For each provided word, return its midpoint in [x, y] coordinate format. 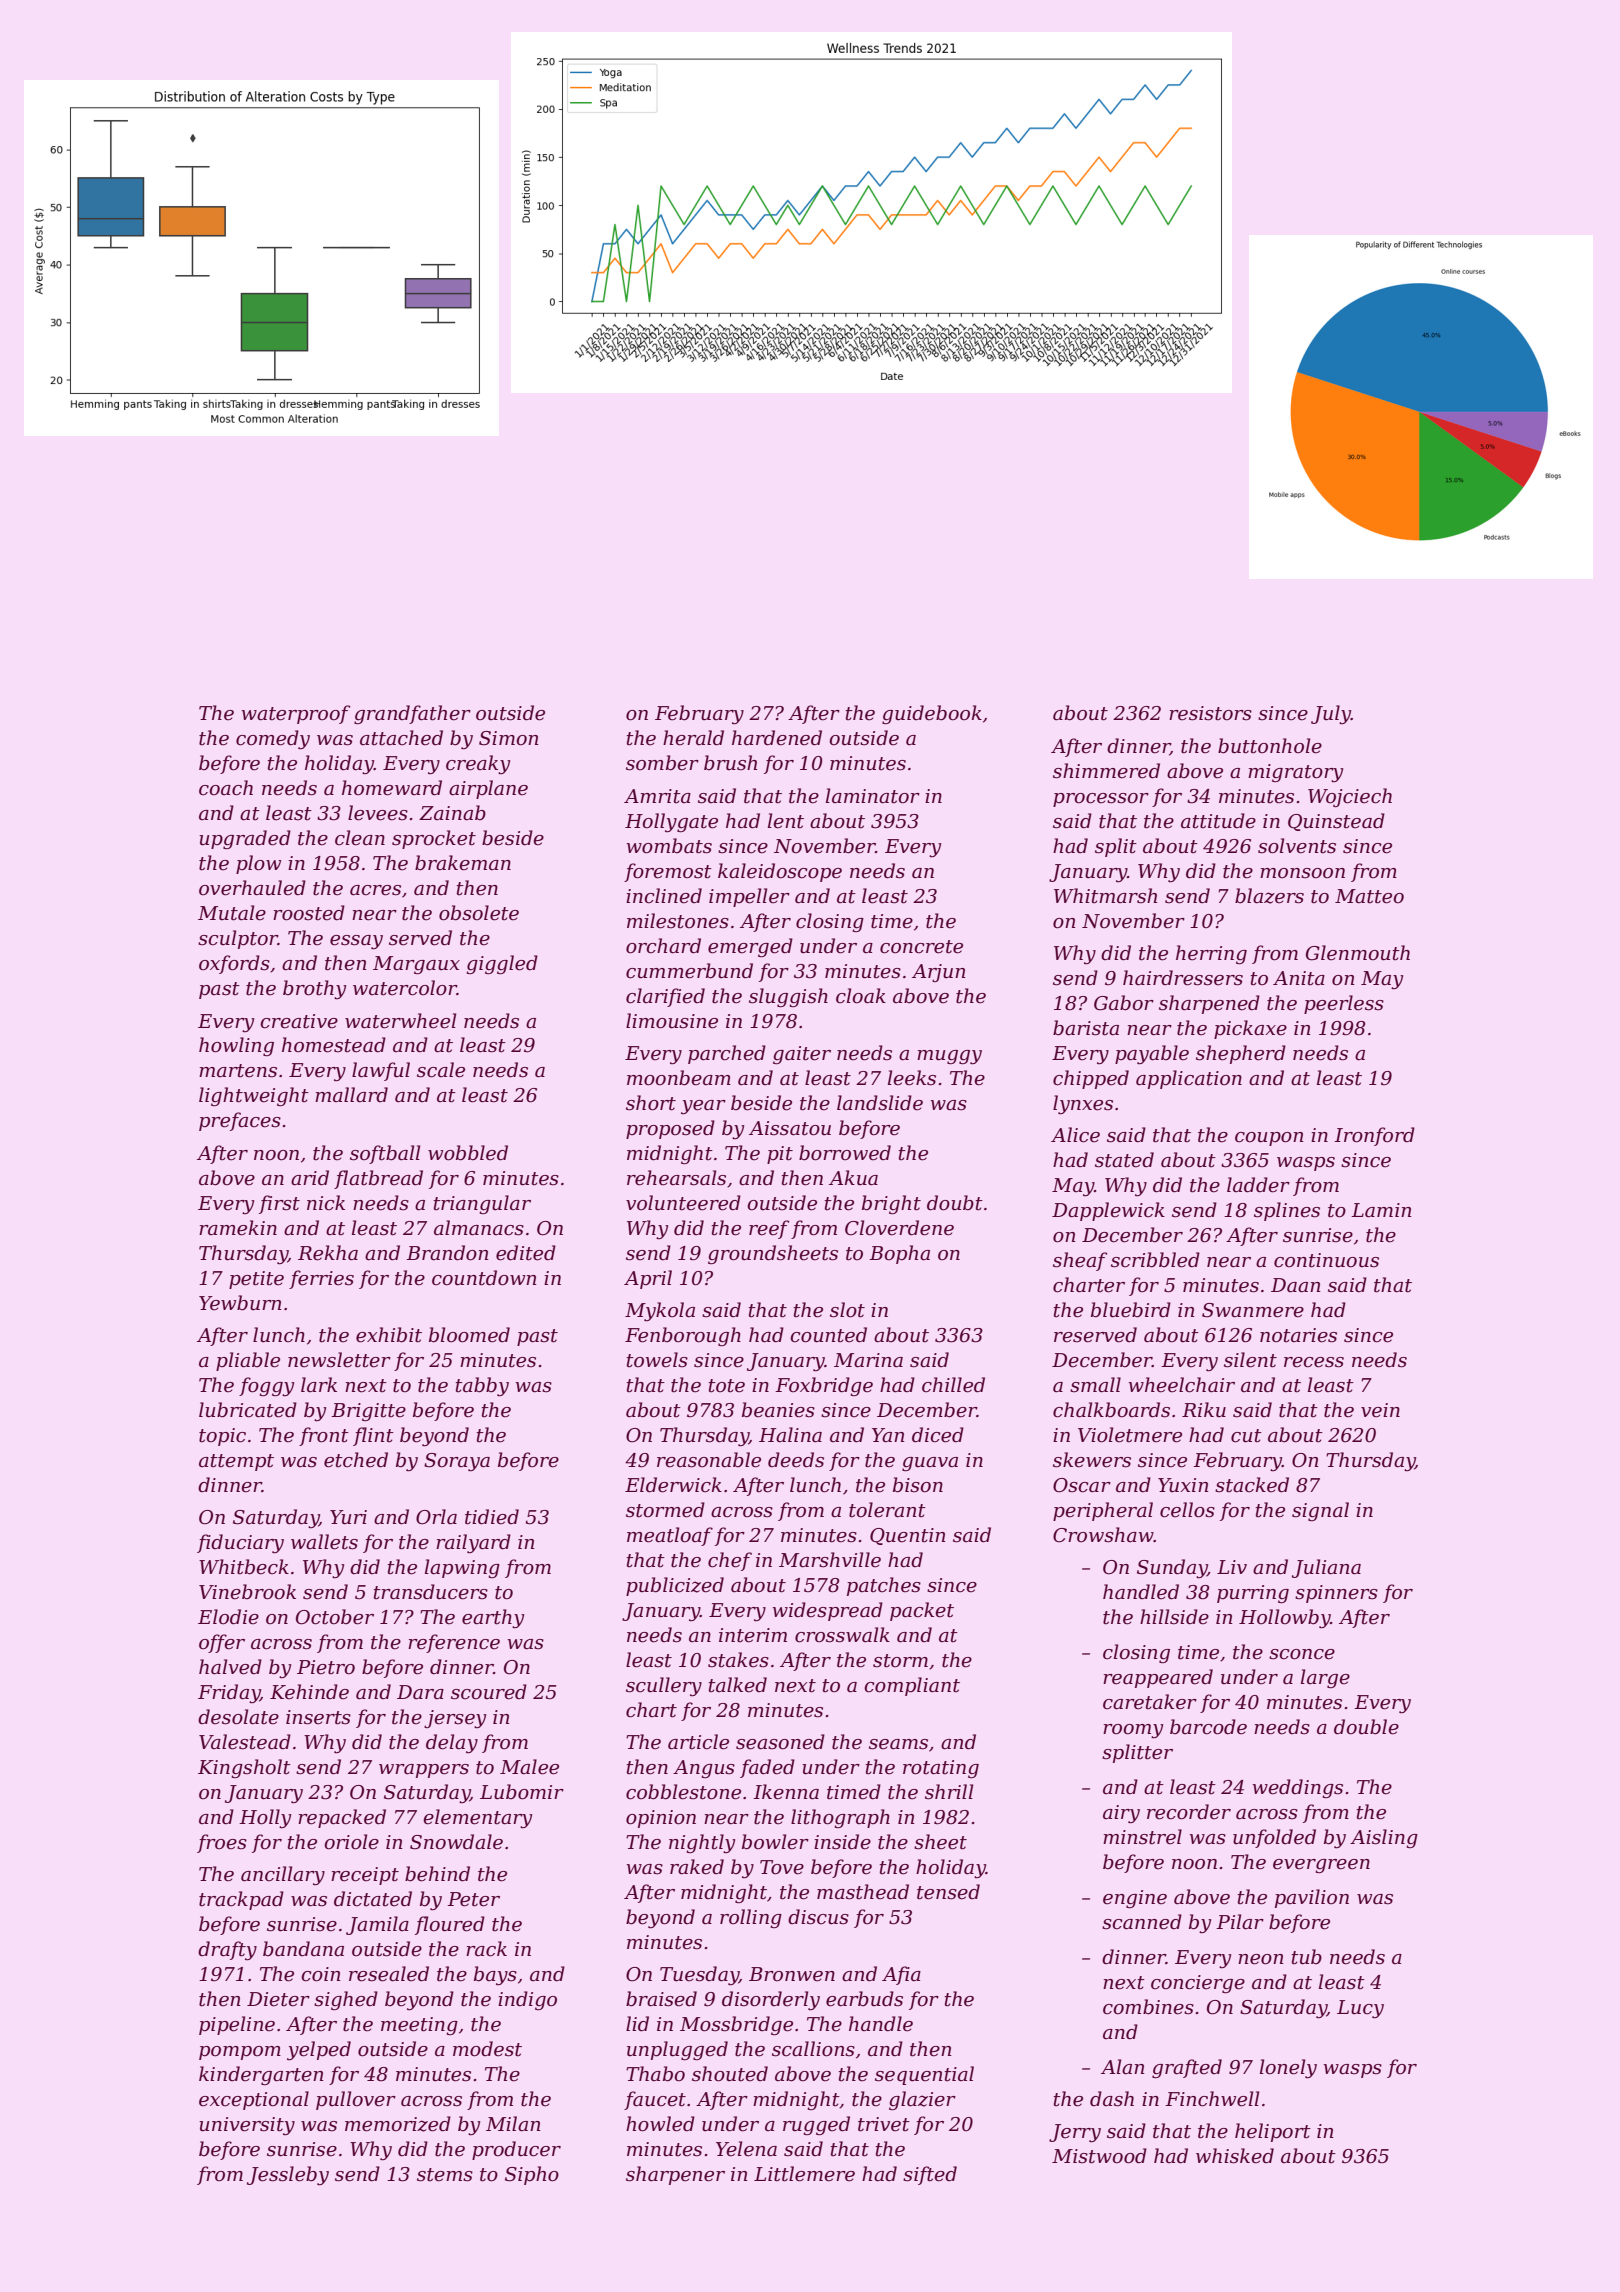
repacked [342, 1818]
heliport [1273, 2132]
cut [1246, 1436]
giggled [502, 964]
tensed [948, 1892]
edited [526, 1253]
